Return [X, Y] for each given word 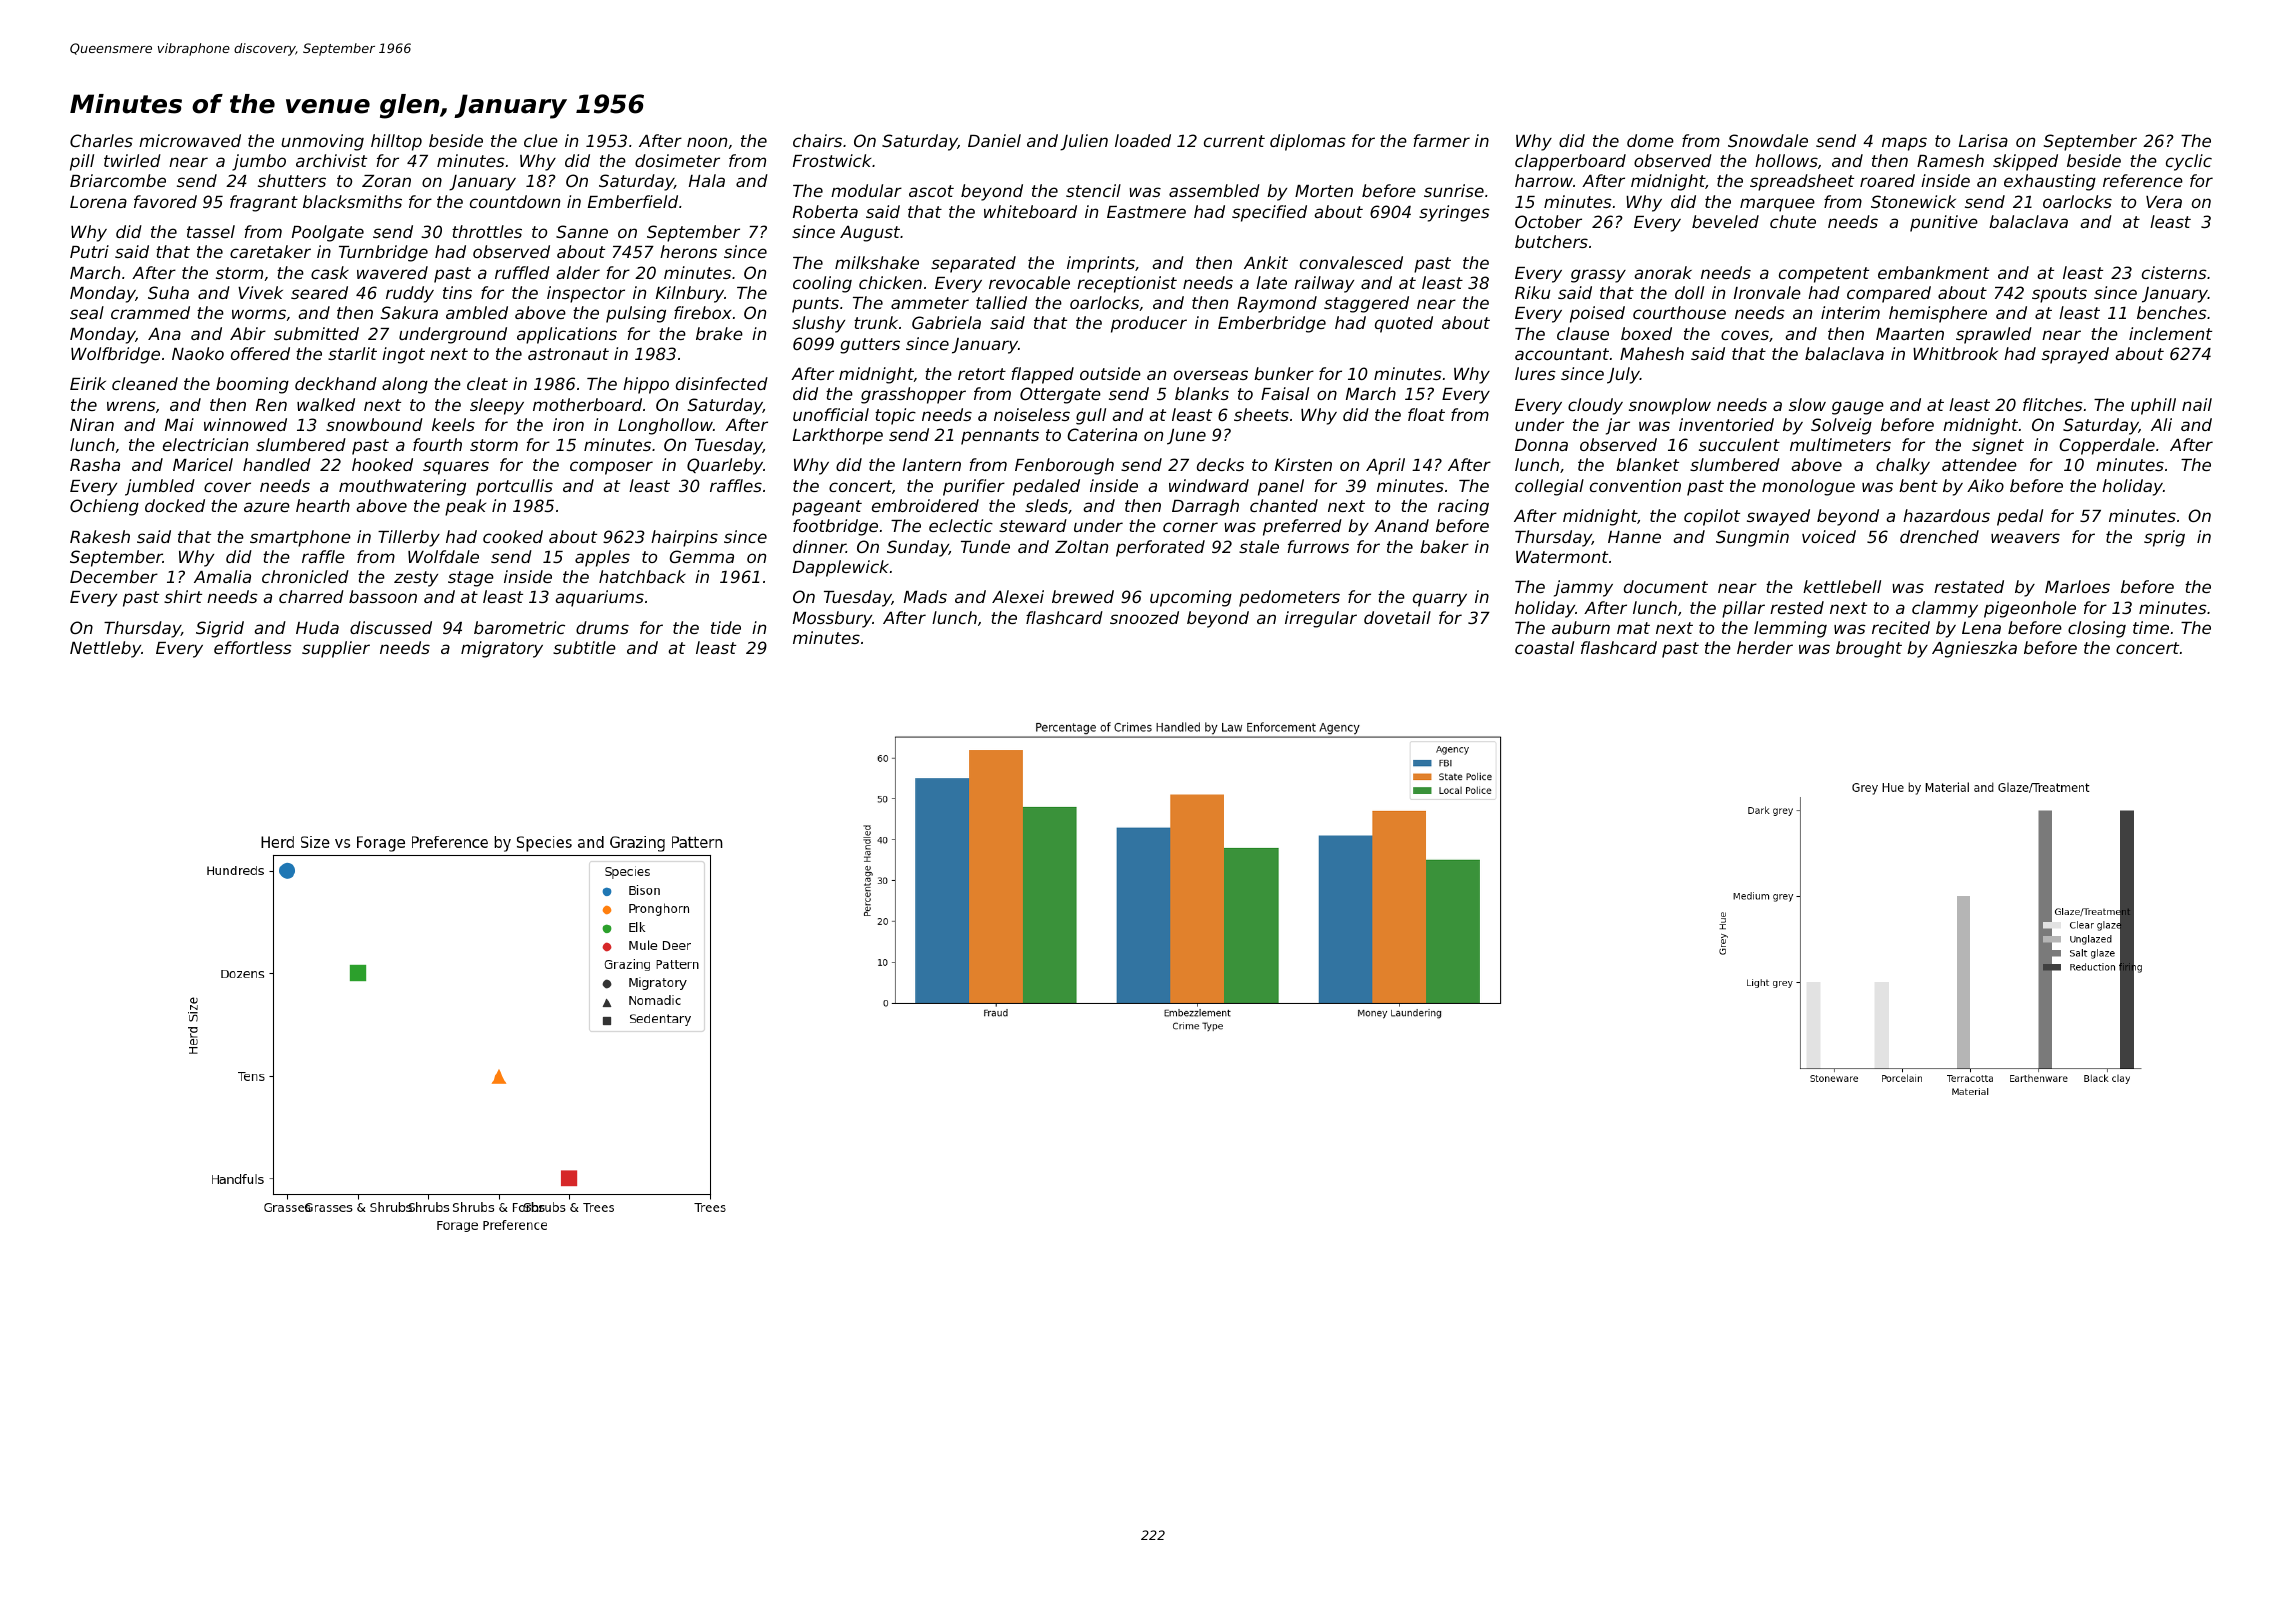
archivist [331, 160]
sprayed [2075, 355]
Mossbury [832, 619]
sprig [2164, 538]
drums [602, 627]
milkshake [877, 262]
